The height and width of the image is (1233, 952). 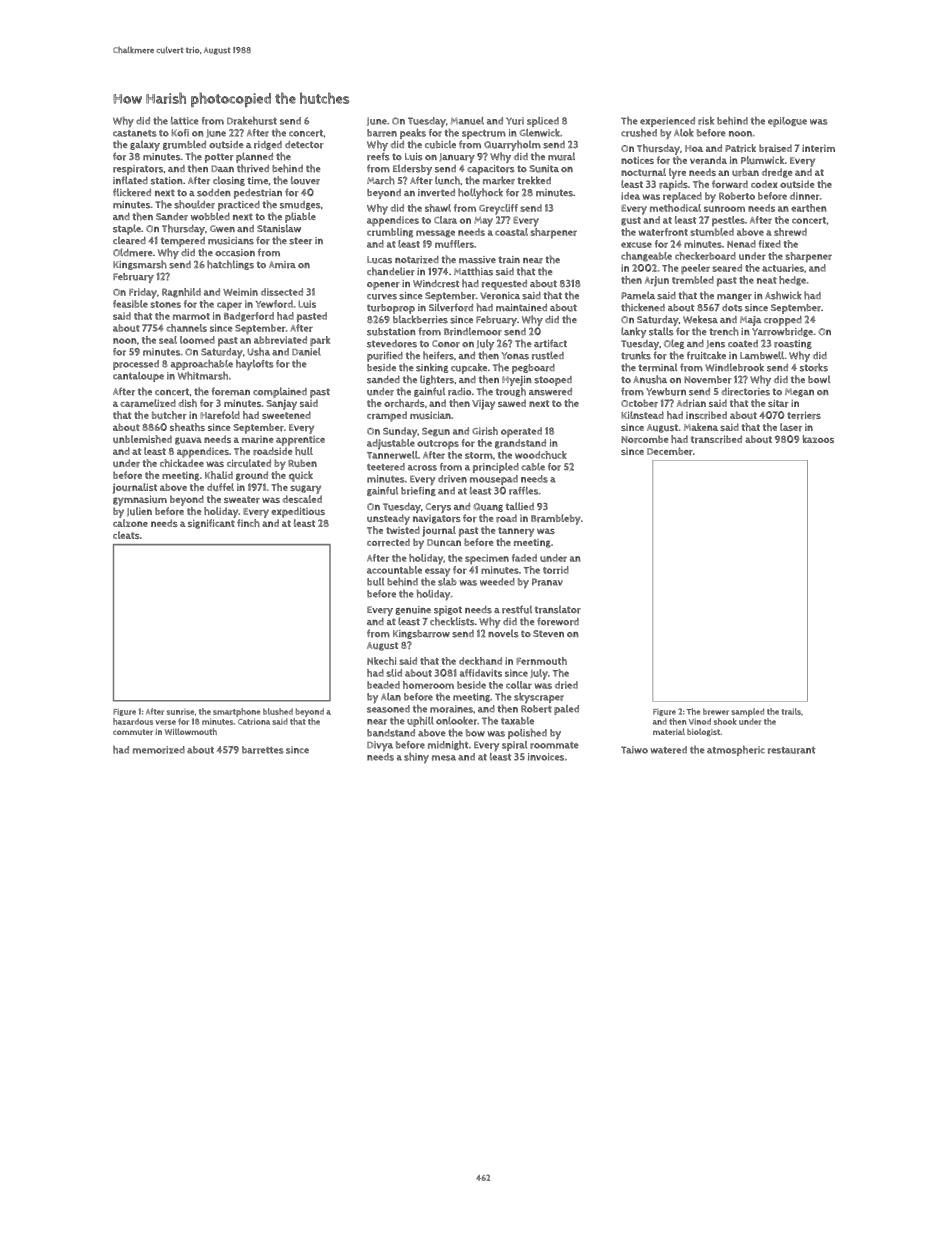 What do you see at coordinates (499, 180) in the image?
I see `marker` at bounding box center [499, 180].
